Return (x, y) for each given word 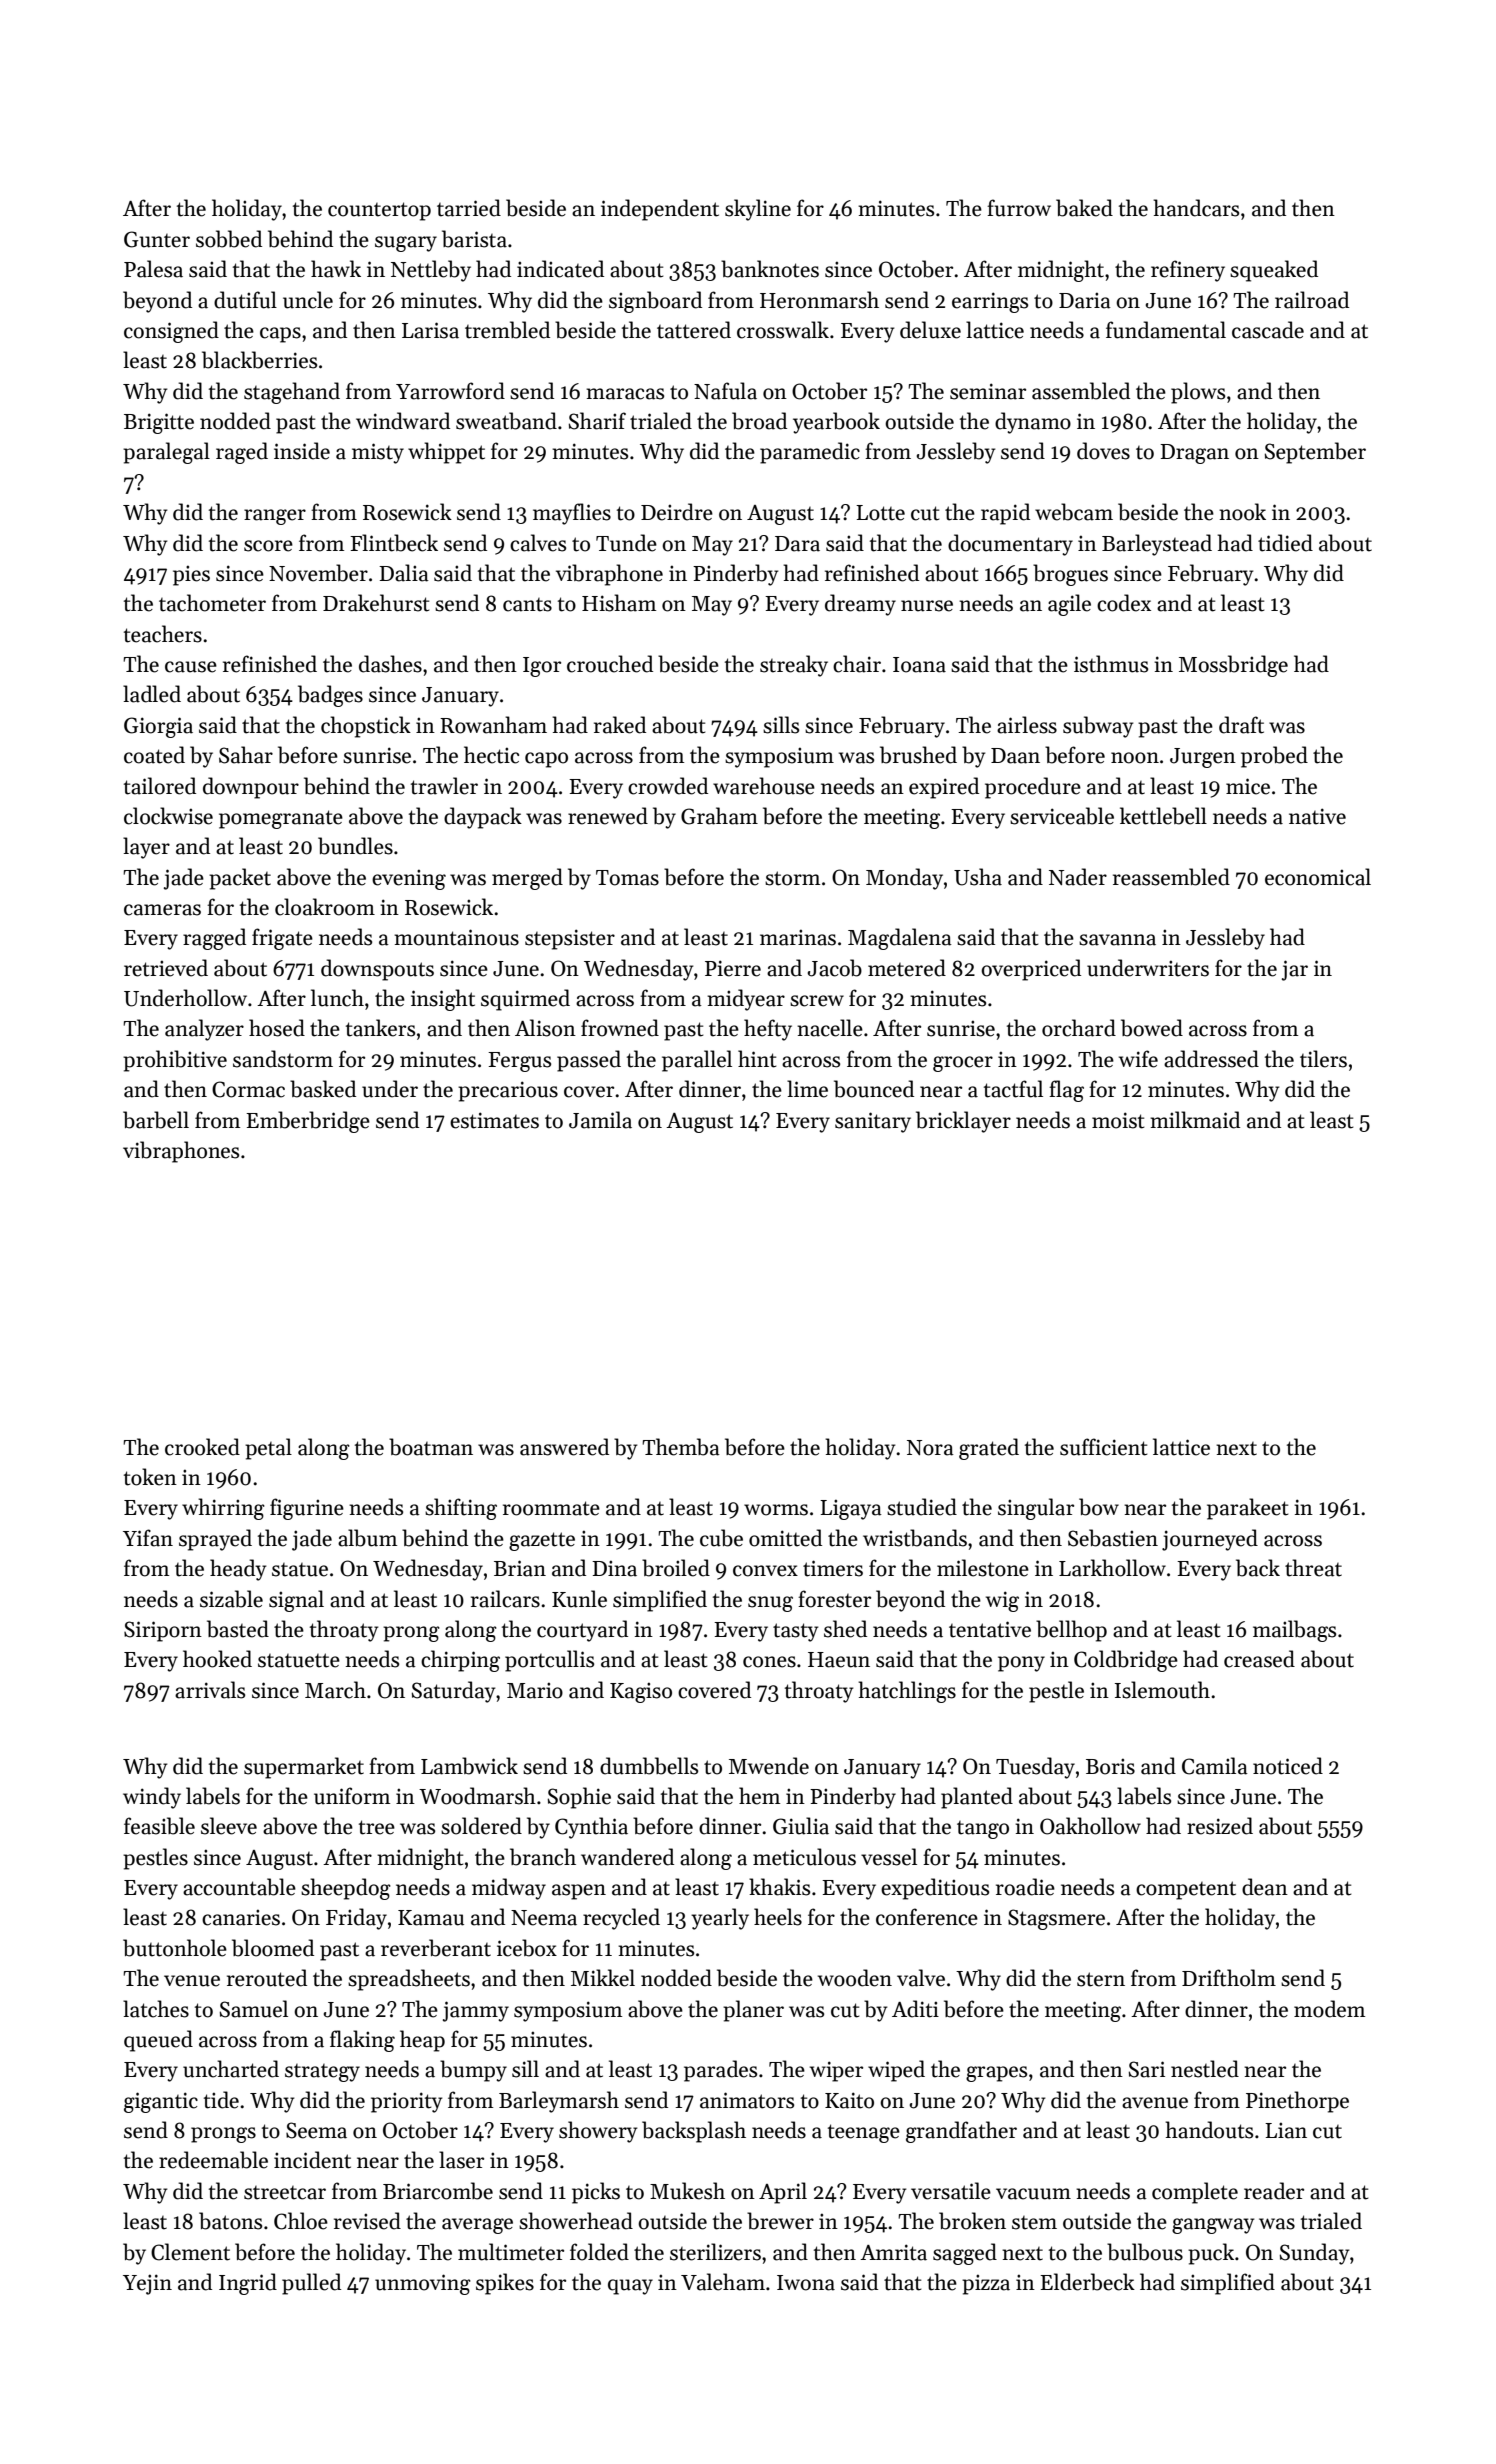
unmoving (423, 2284)
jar (1295, 970)
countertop (379, 211)
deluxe (930, 330)
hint (757, 1059)
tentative (990, 1629)
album (367, 1538)
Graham (719, 816)
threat (1313, 1568)
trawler (444, 786)
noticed (1288, 1766)
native (1317, 816)
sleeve (229, 1826)
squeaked (1274, 271)
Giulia (801, 1826)
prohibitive (175, 1061)
